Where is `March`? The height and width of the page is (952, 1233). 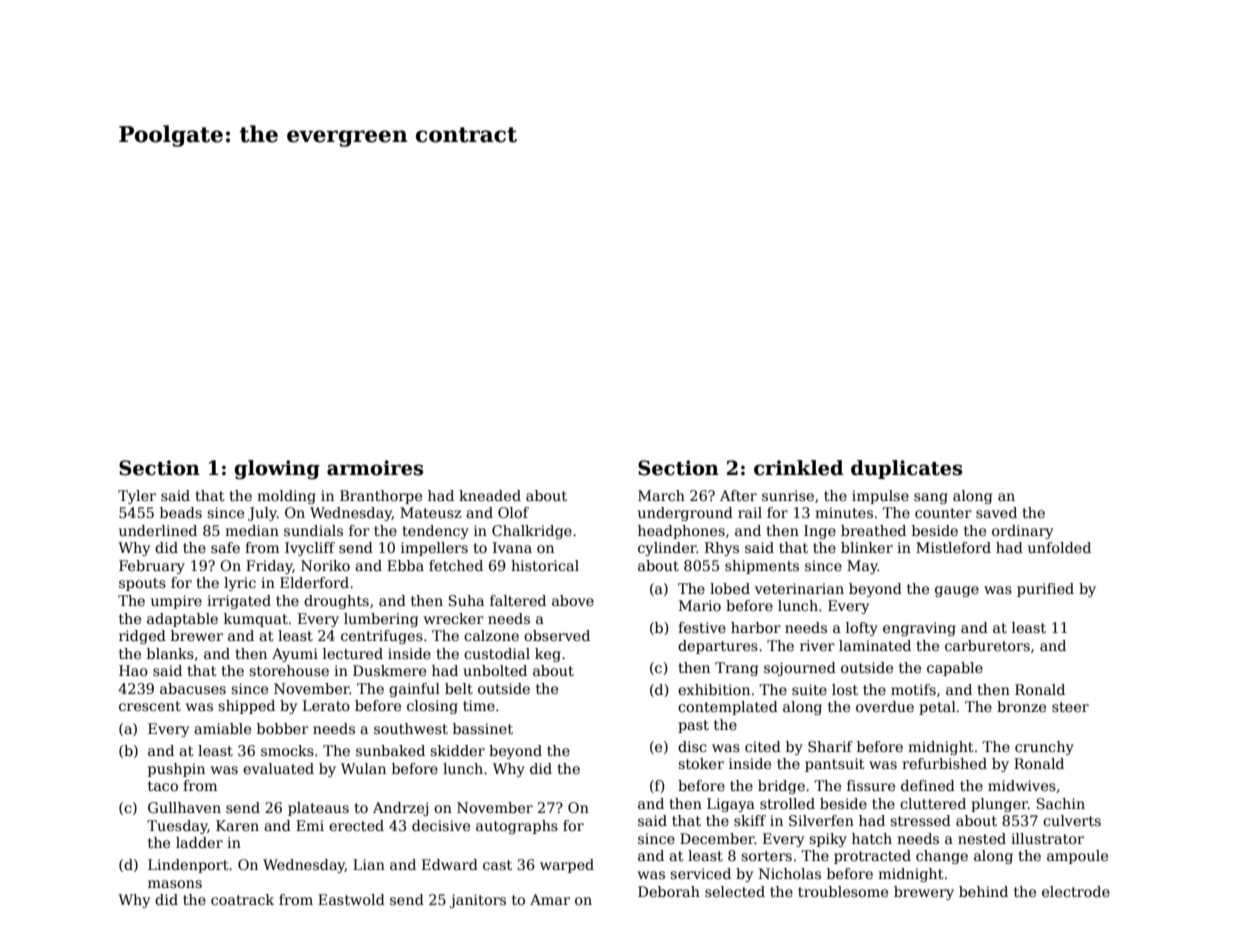 March is located at coordinates (661, 495).
